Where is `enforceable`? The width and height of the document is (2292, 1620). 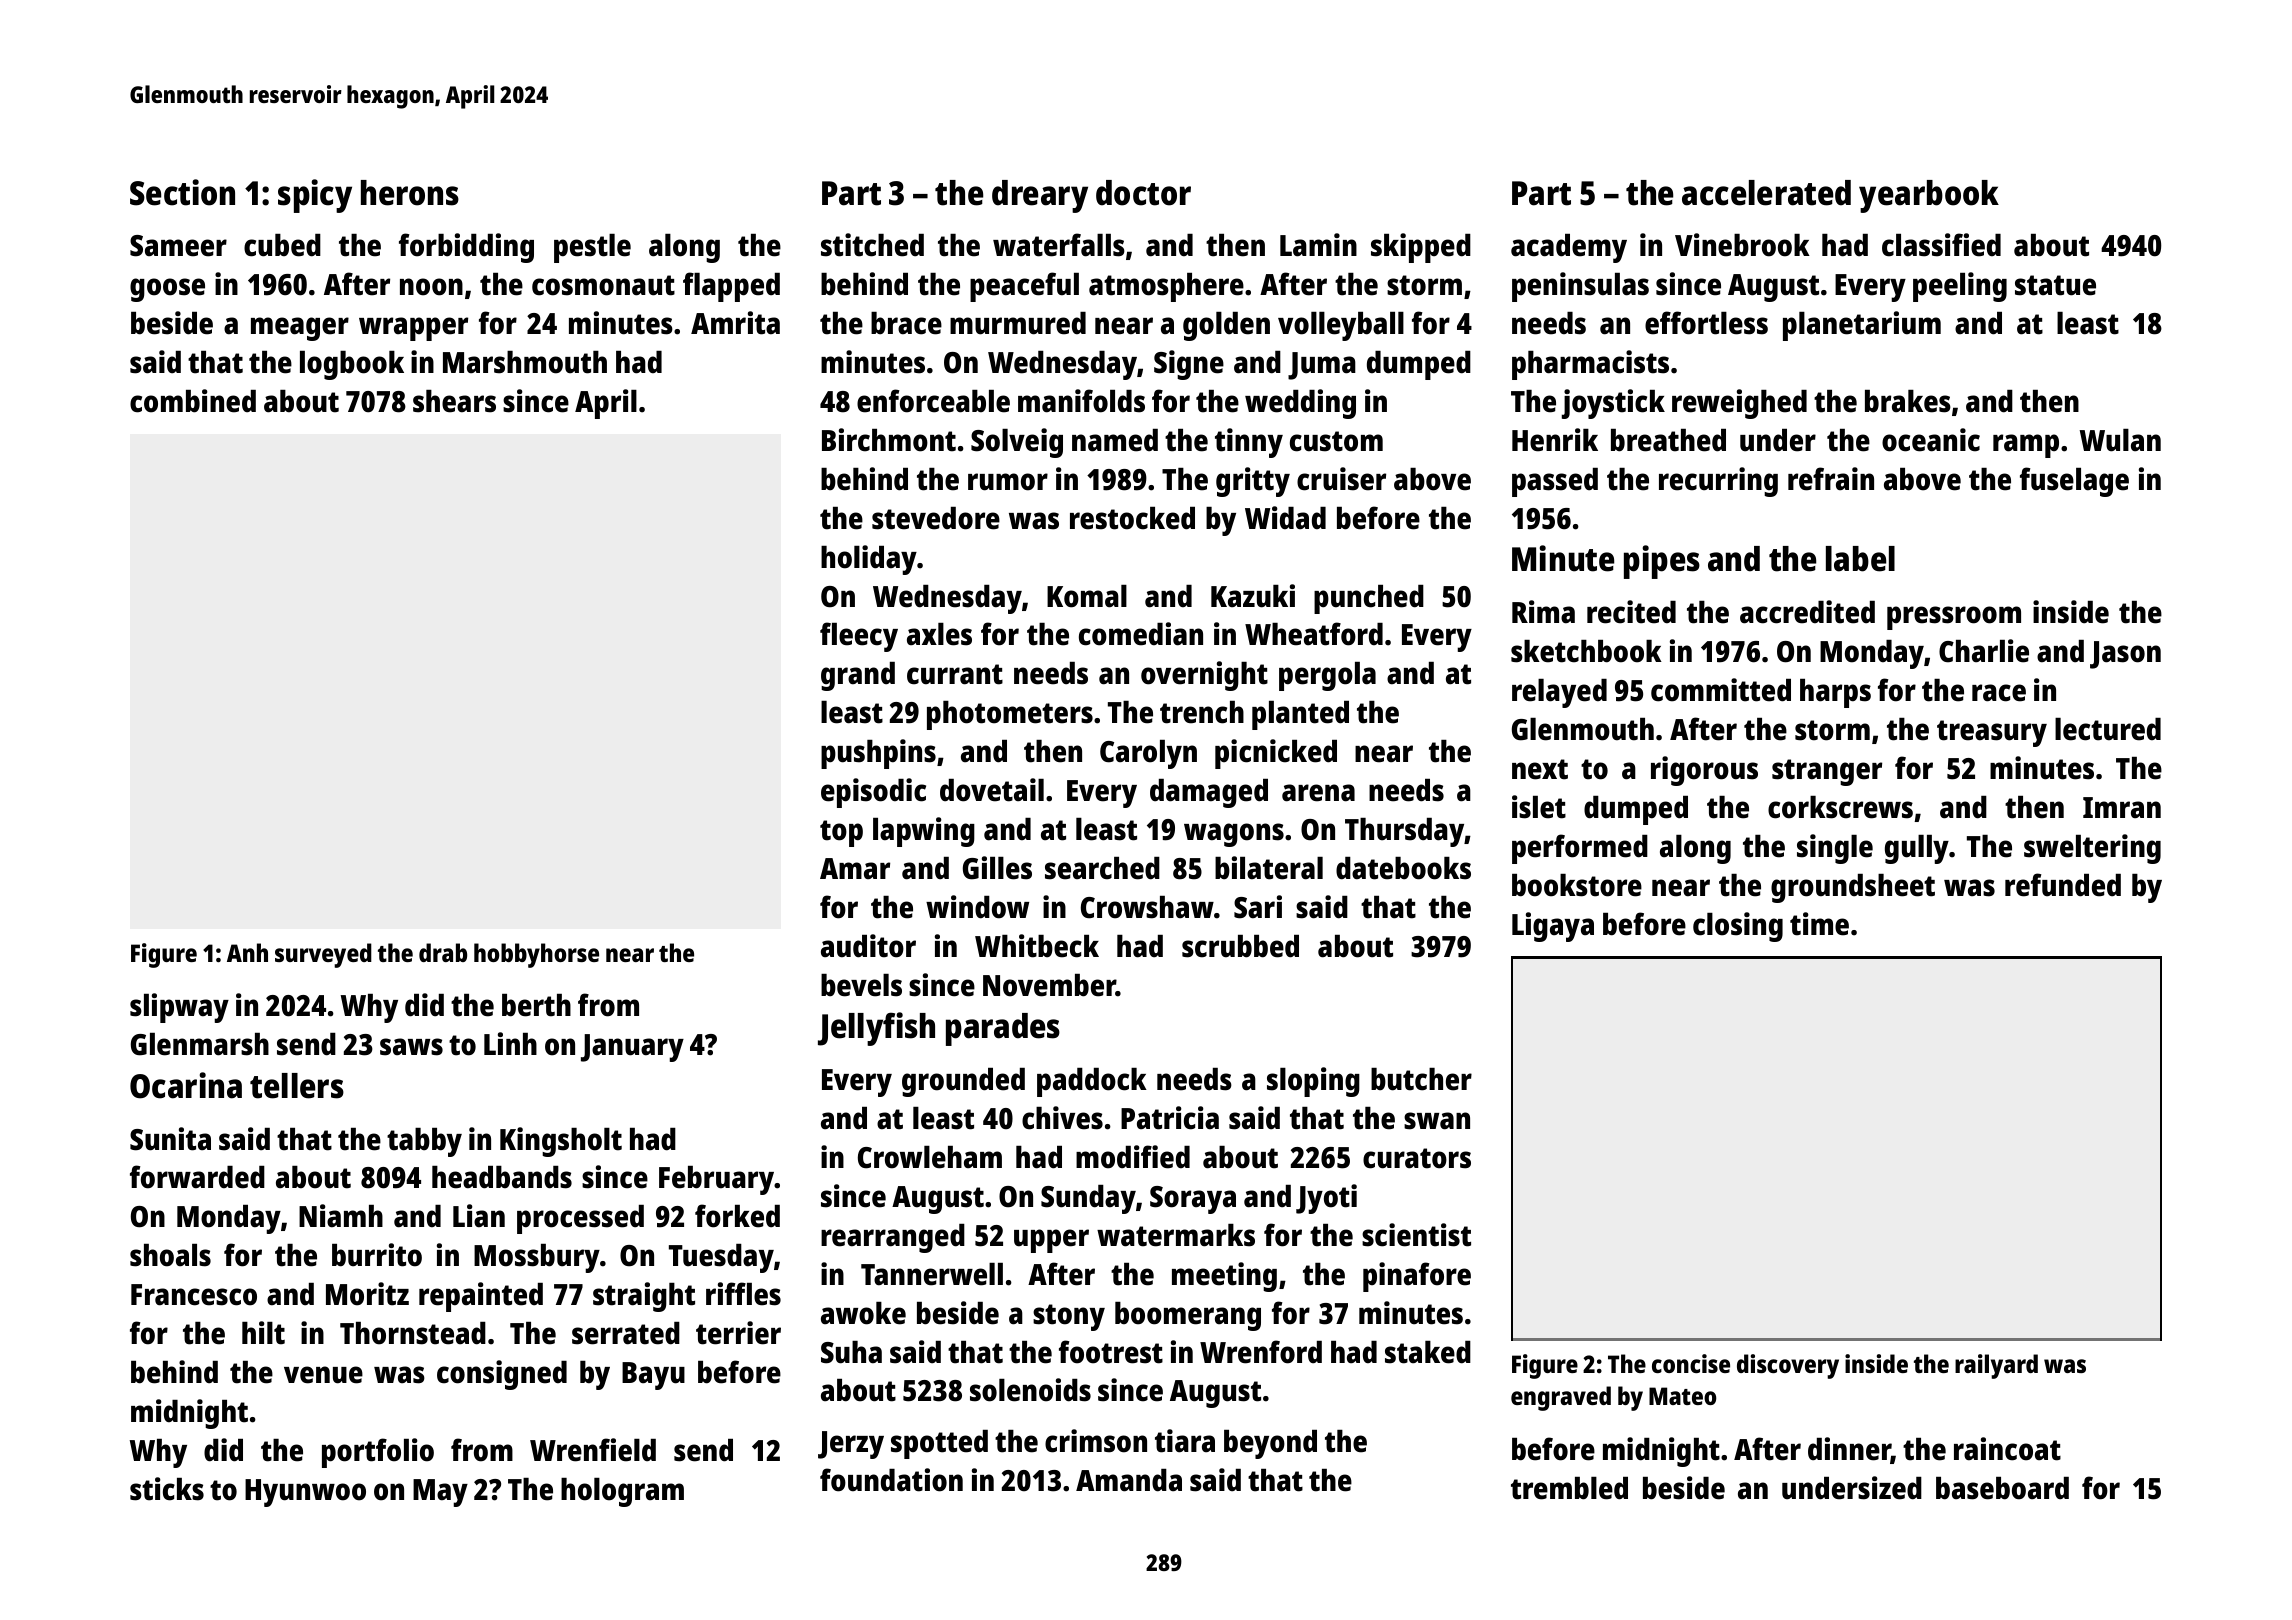 enforceable is located at coordinates (933, 401).
